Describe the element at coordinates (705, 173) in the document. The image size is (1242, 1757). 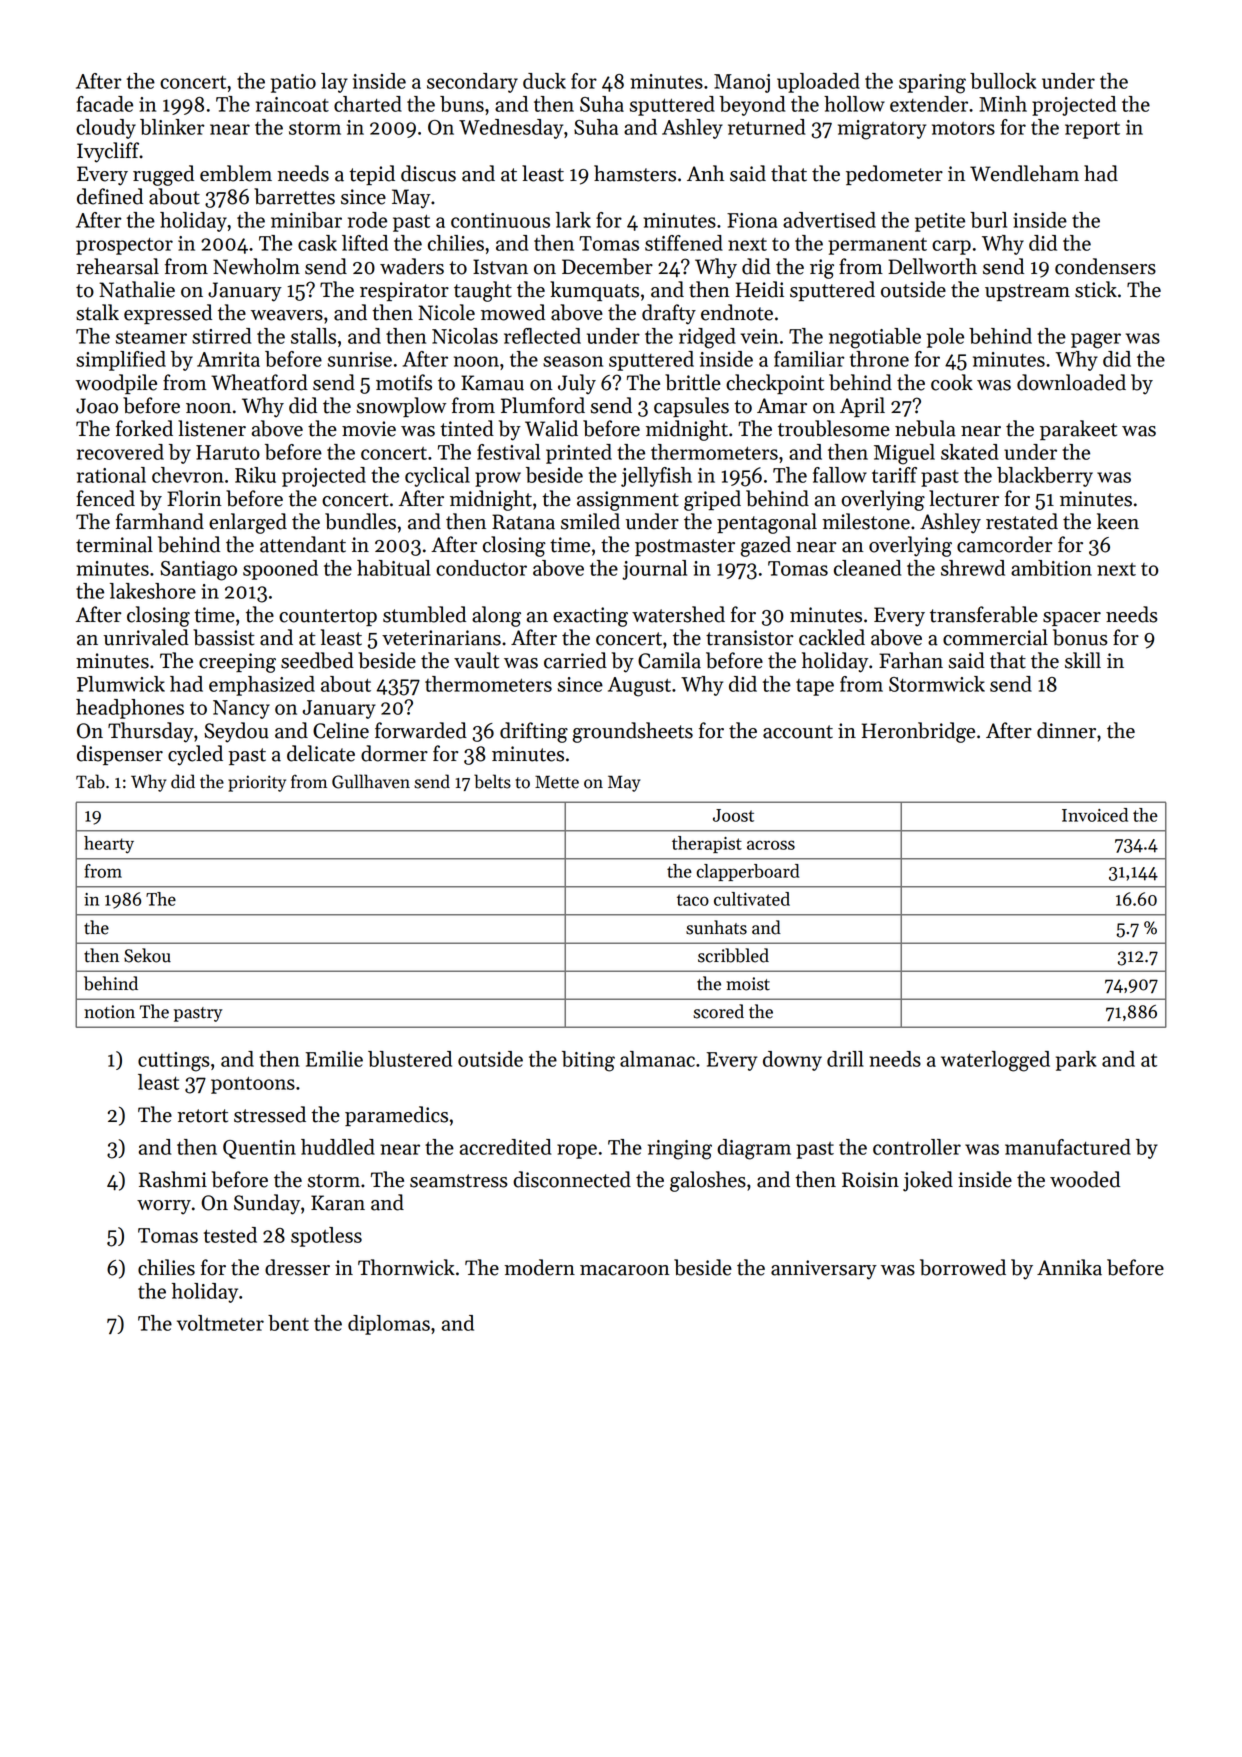
I see `Anh` at that location.
